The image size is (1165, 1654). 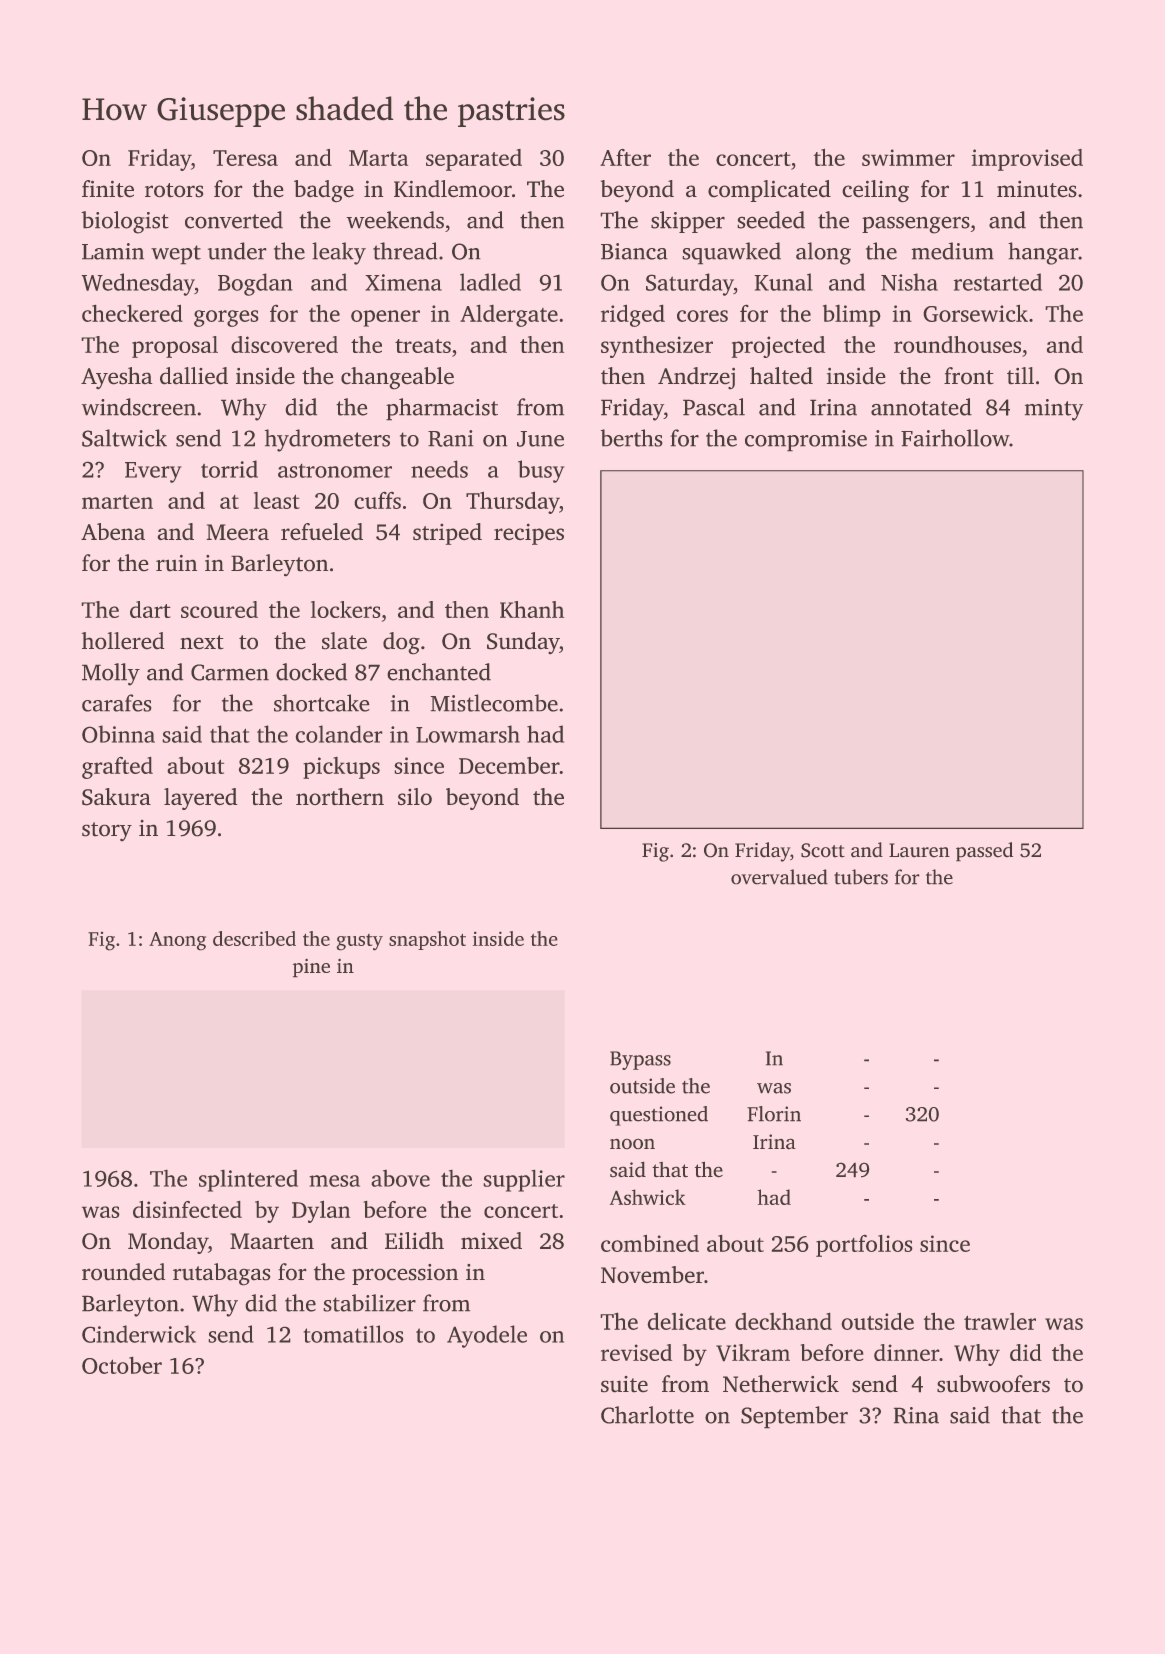 What do you see at coordinates (984, 852) in the image?
I see `passed` at bounding box center [984, 852].
